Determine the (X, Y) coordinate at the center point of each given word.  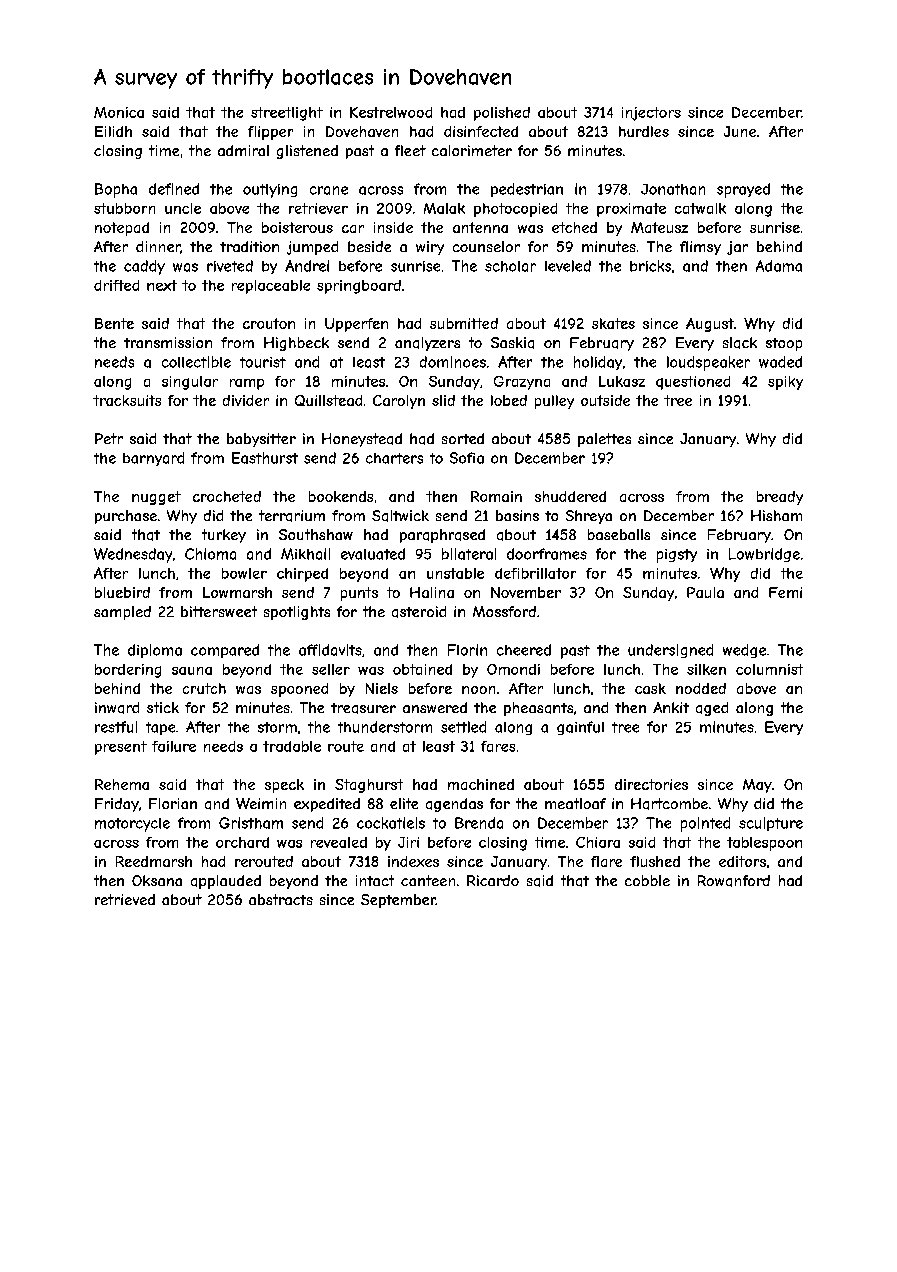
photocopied (515, 210)
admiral (243, 150)
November (526, 592)
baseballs (619, 534)
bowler (244, 573)
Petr (109, 438)
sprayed (743, 190)
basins (517, 515)
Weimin (261, 803)
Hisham (776, 515)
